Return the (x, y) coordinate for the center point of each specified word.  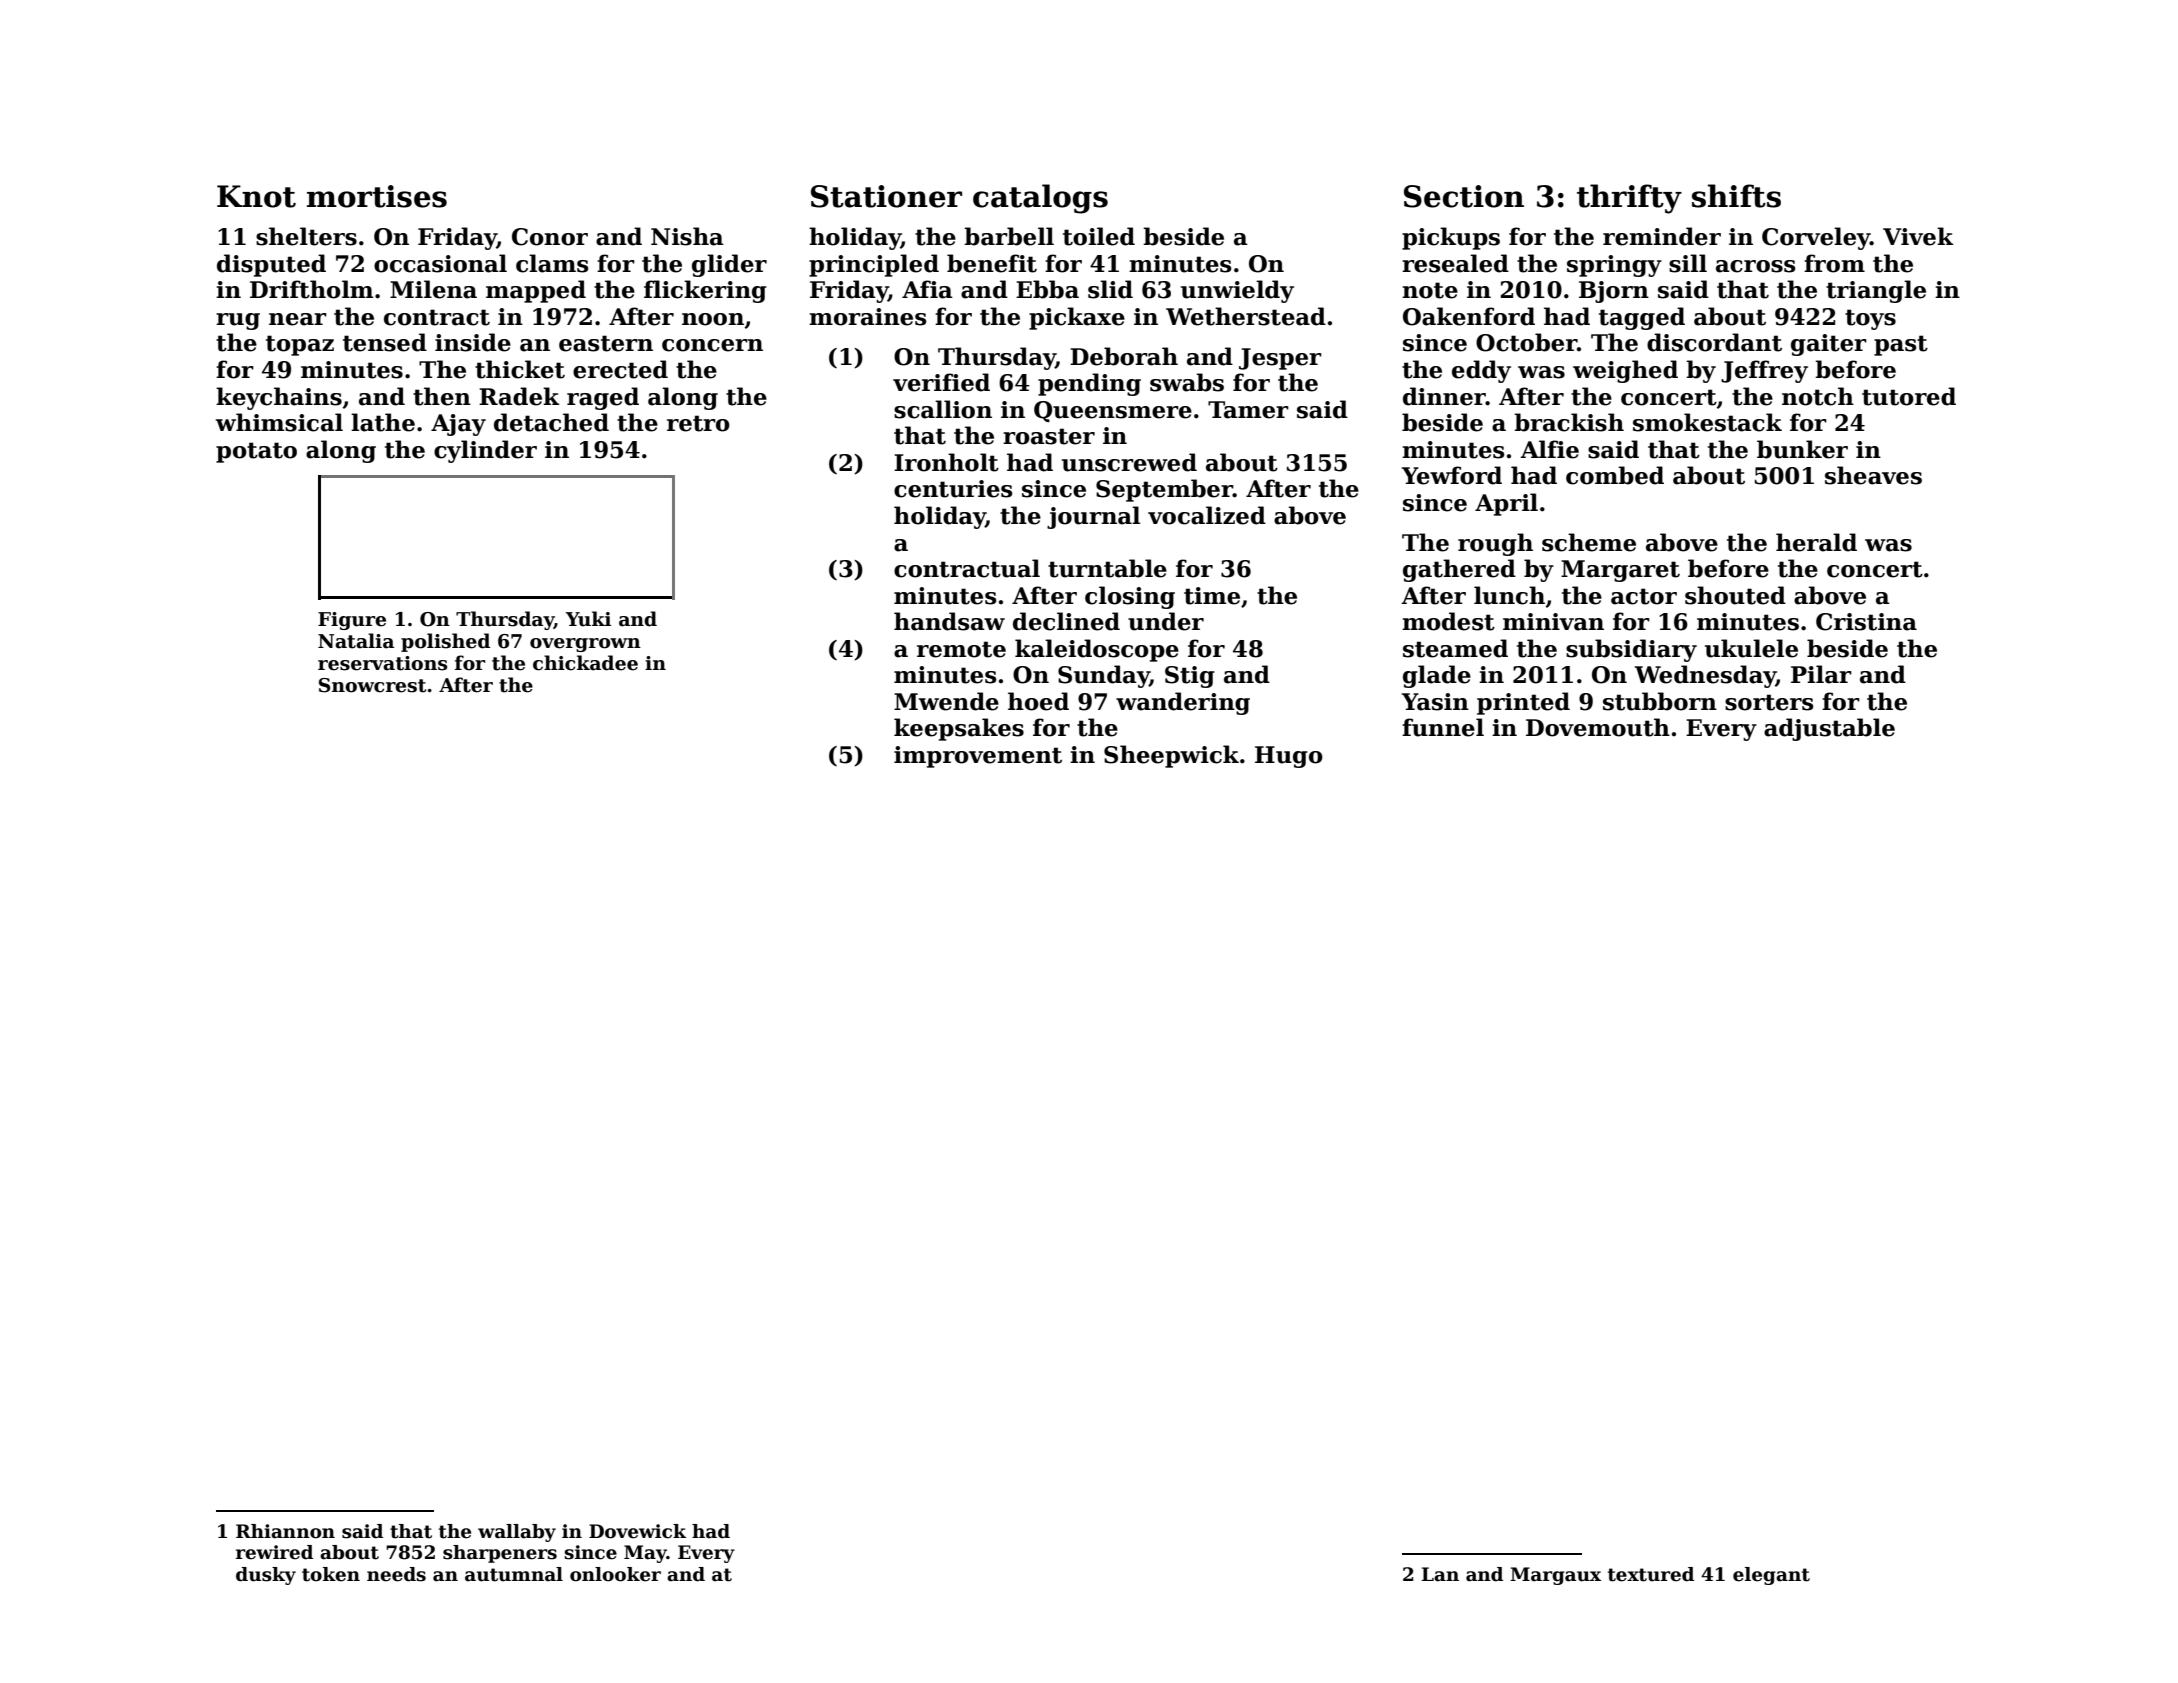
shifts (1736, 196)
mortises (377, 196)
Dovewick (637, 1531)
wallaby (517, 1533)
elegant (1771, 1576)
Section (1464, 196)
